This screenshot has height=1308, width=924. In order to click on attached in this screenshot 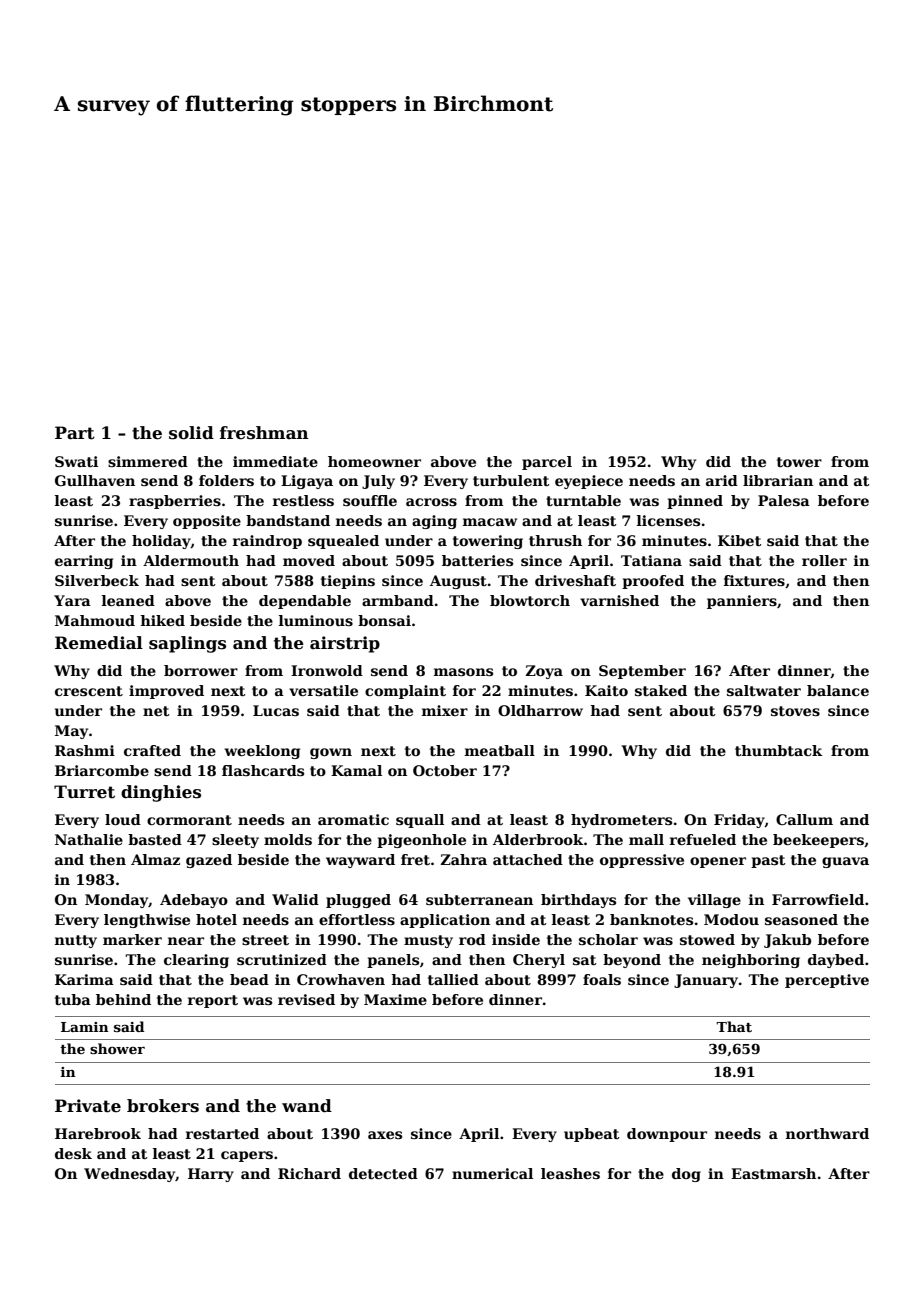, I will do `click(528, 859)`.
